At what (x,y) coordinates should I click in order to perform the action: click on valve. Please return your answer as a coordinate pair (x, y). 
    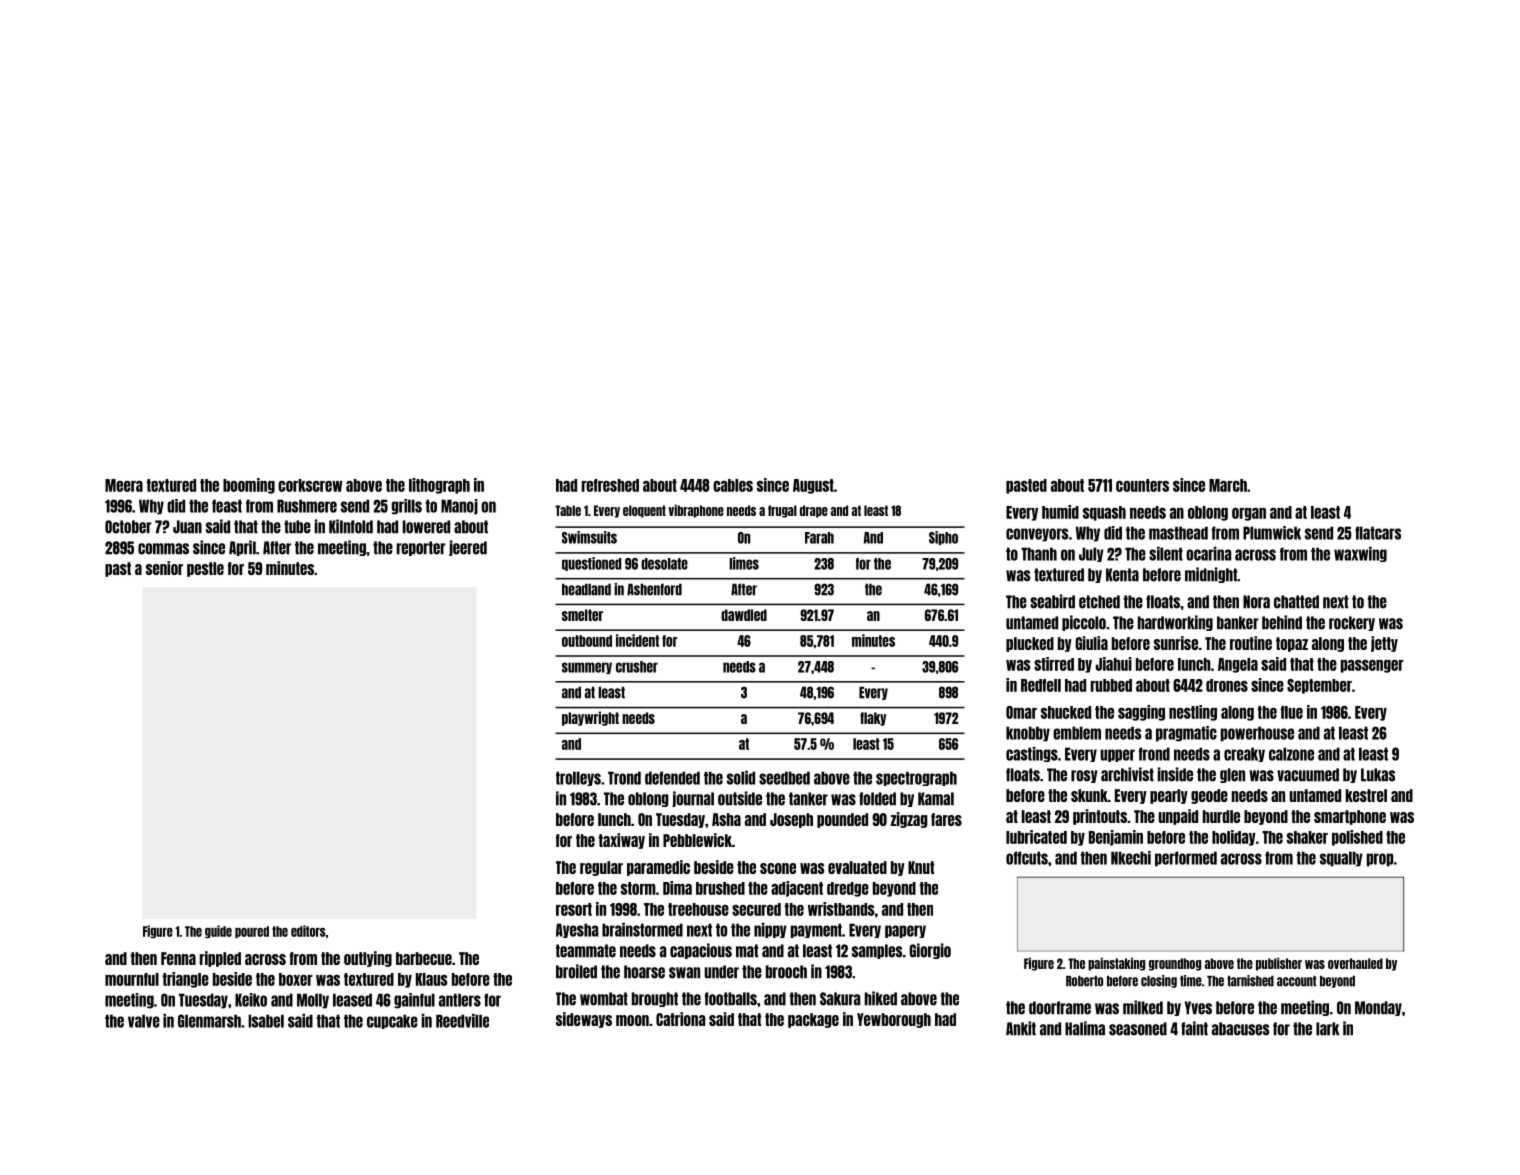
    Looking at the image, I should click on (144, 1021).
